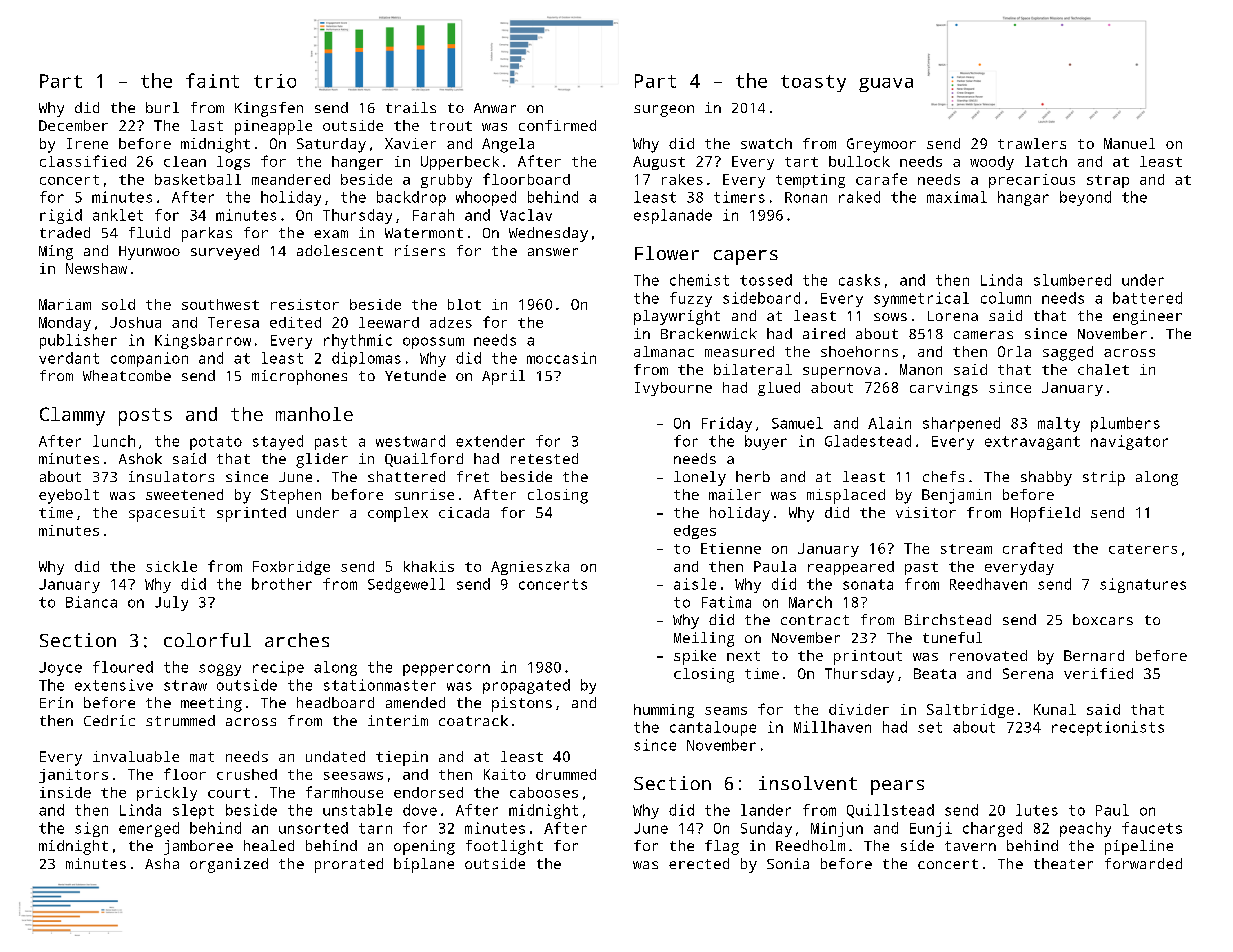 The image size is (1233, 952). What do you see at coordinates (420, 810) in the page?
I see `dove` at bounding box center [420, 810].
